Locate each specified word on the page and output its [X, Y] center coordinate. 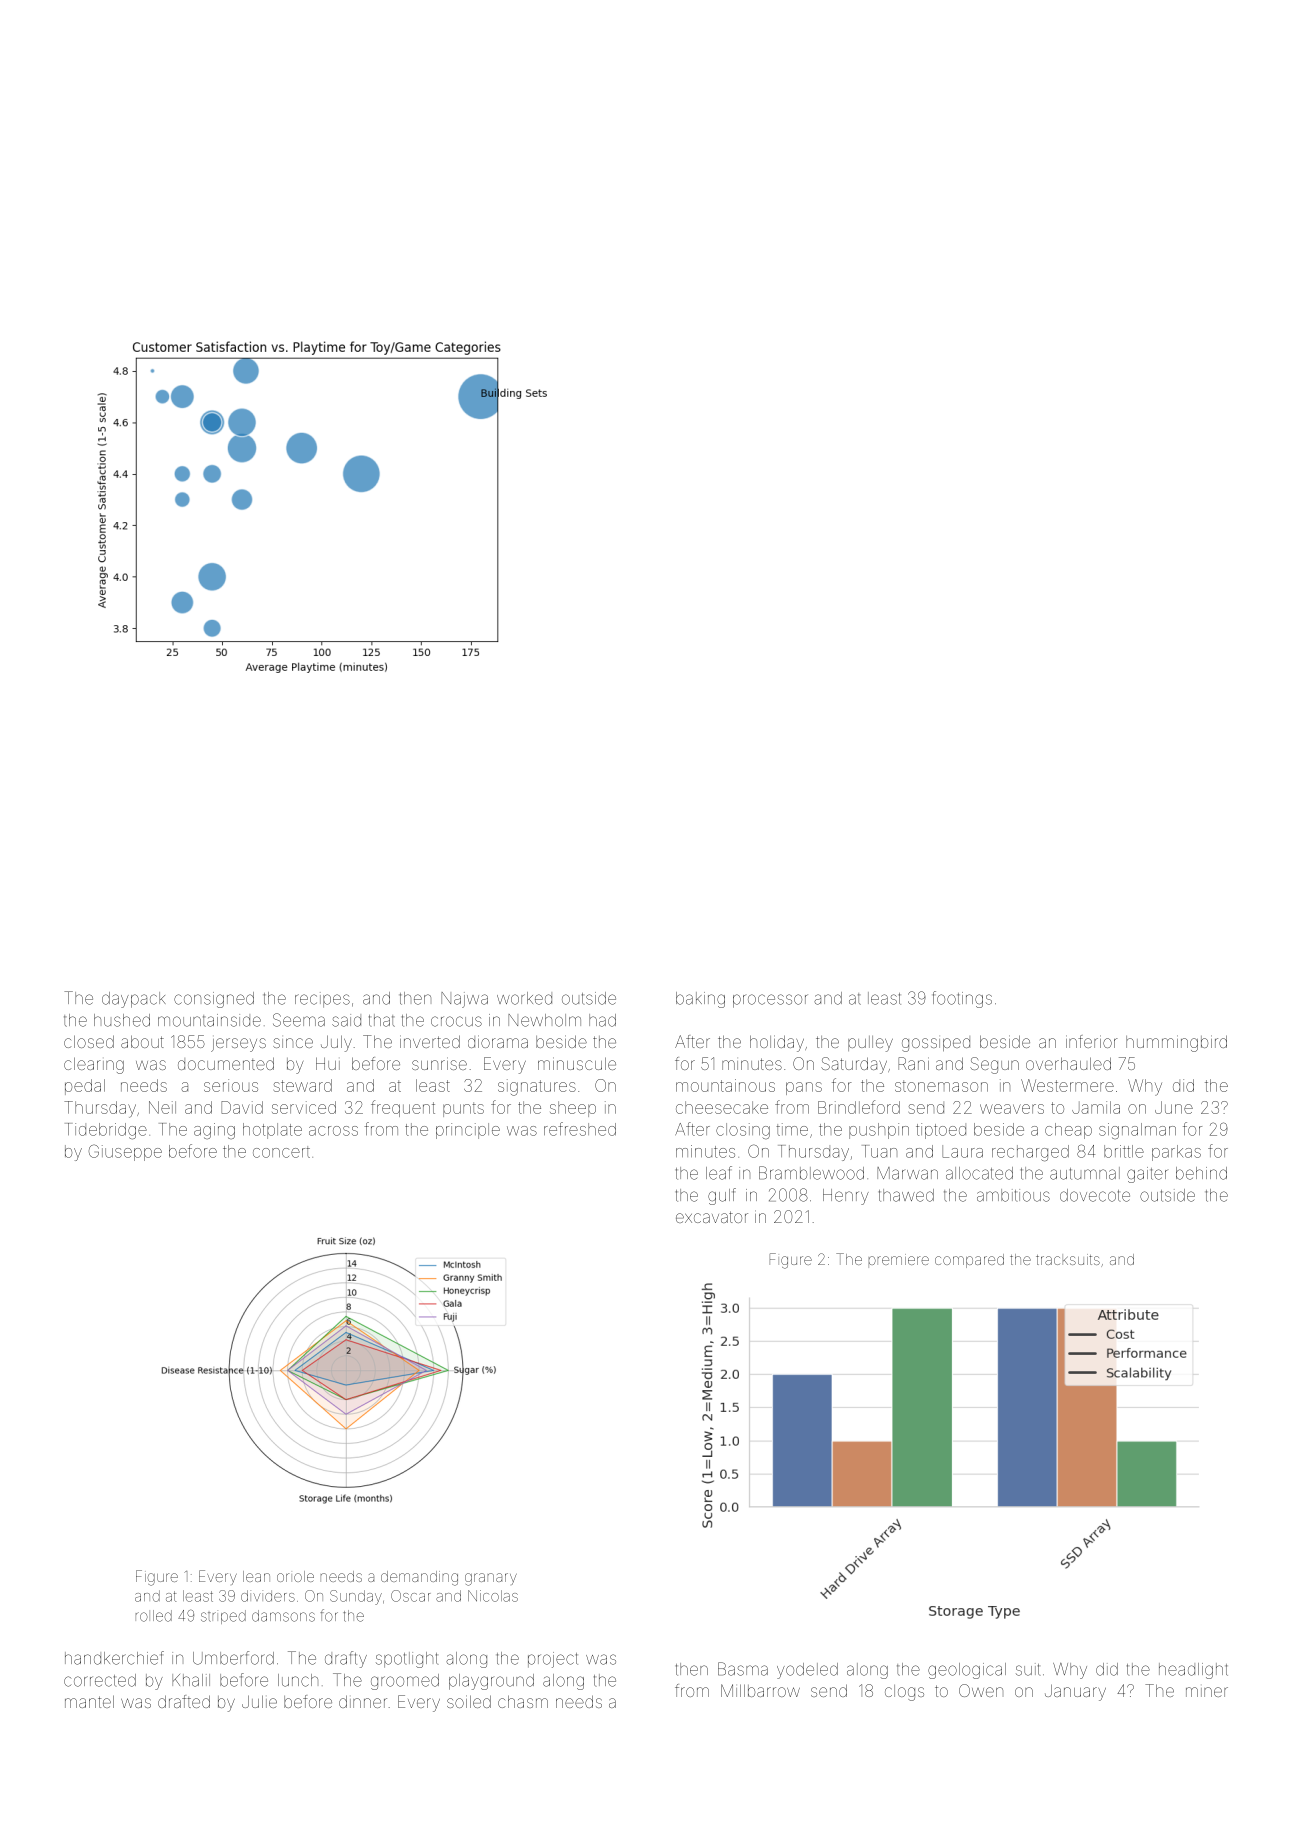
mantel [89, 1702]
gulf [722, 1196]
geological [967, 1671]
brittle [1124, 1151]
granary [491, 1579]
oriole [295, 1576]
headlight [1193, 1671]
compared [969, 1261]
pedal [85, 1087]
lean [256, 1576]
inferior [1092, 1041]
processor [770, 1001]
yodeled [807, 1671]
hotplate [272, 1131]
